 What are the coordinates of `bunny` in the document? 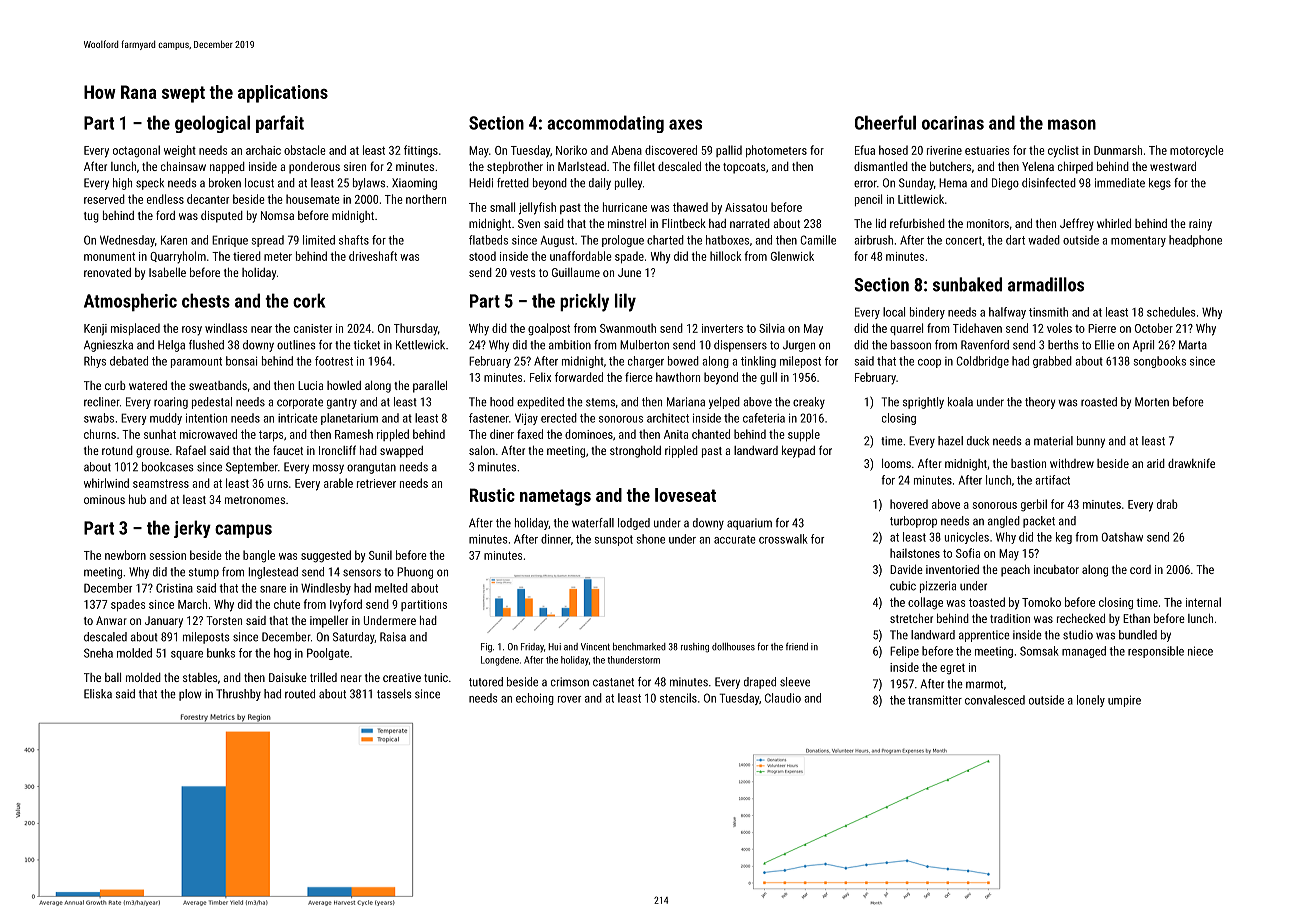 It's located at (1091, 442).
